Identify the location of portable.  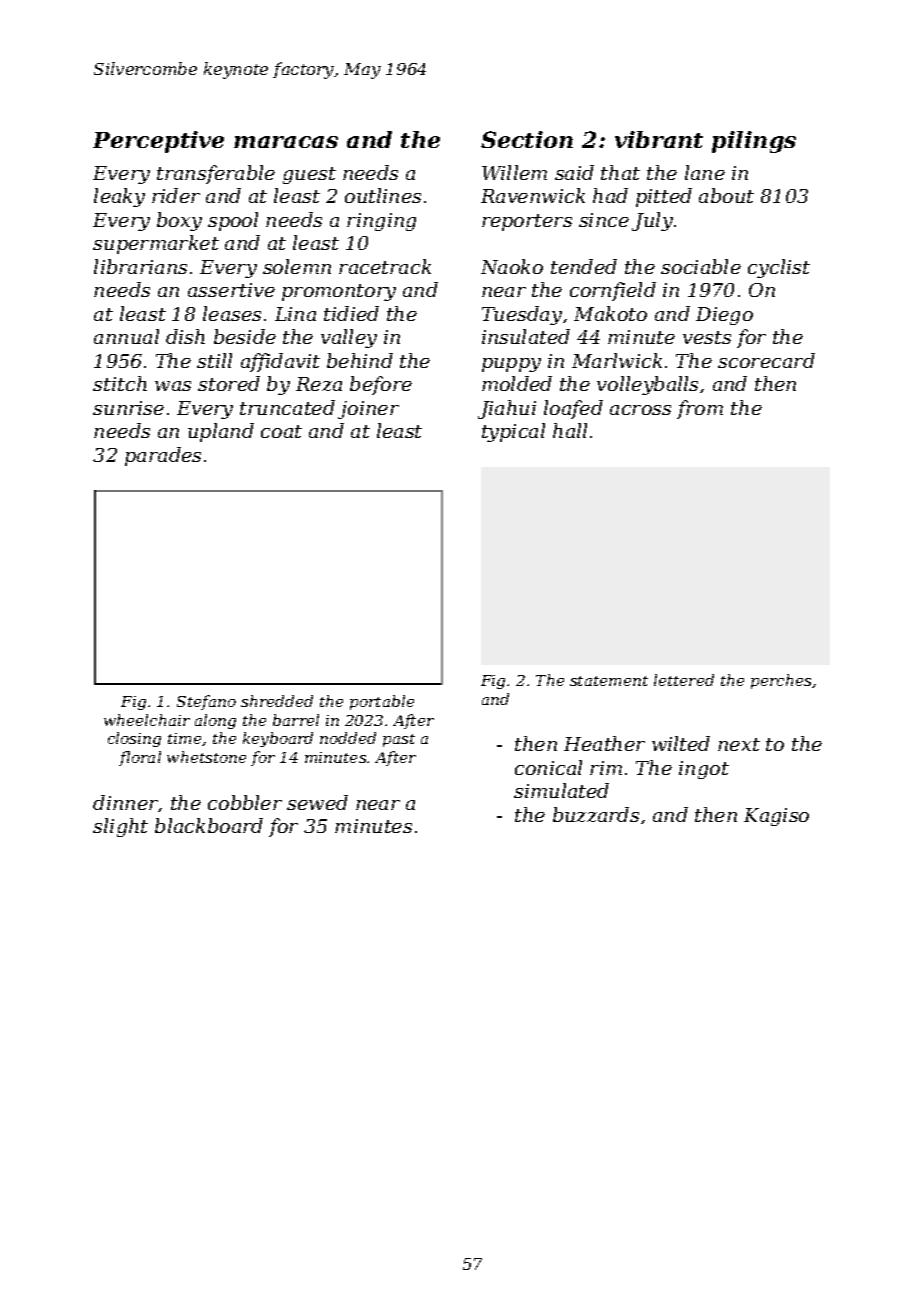
(382, 702).
